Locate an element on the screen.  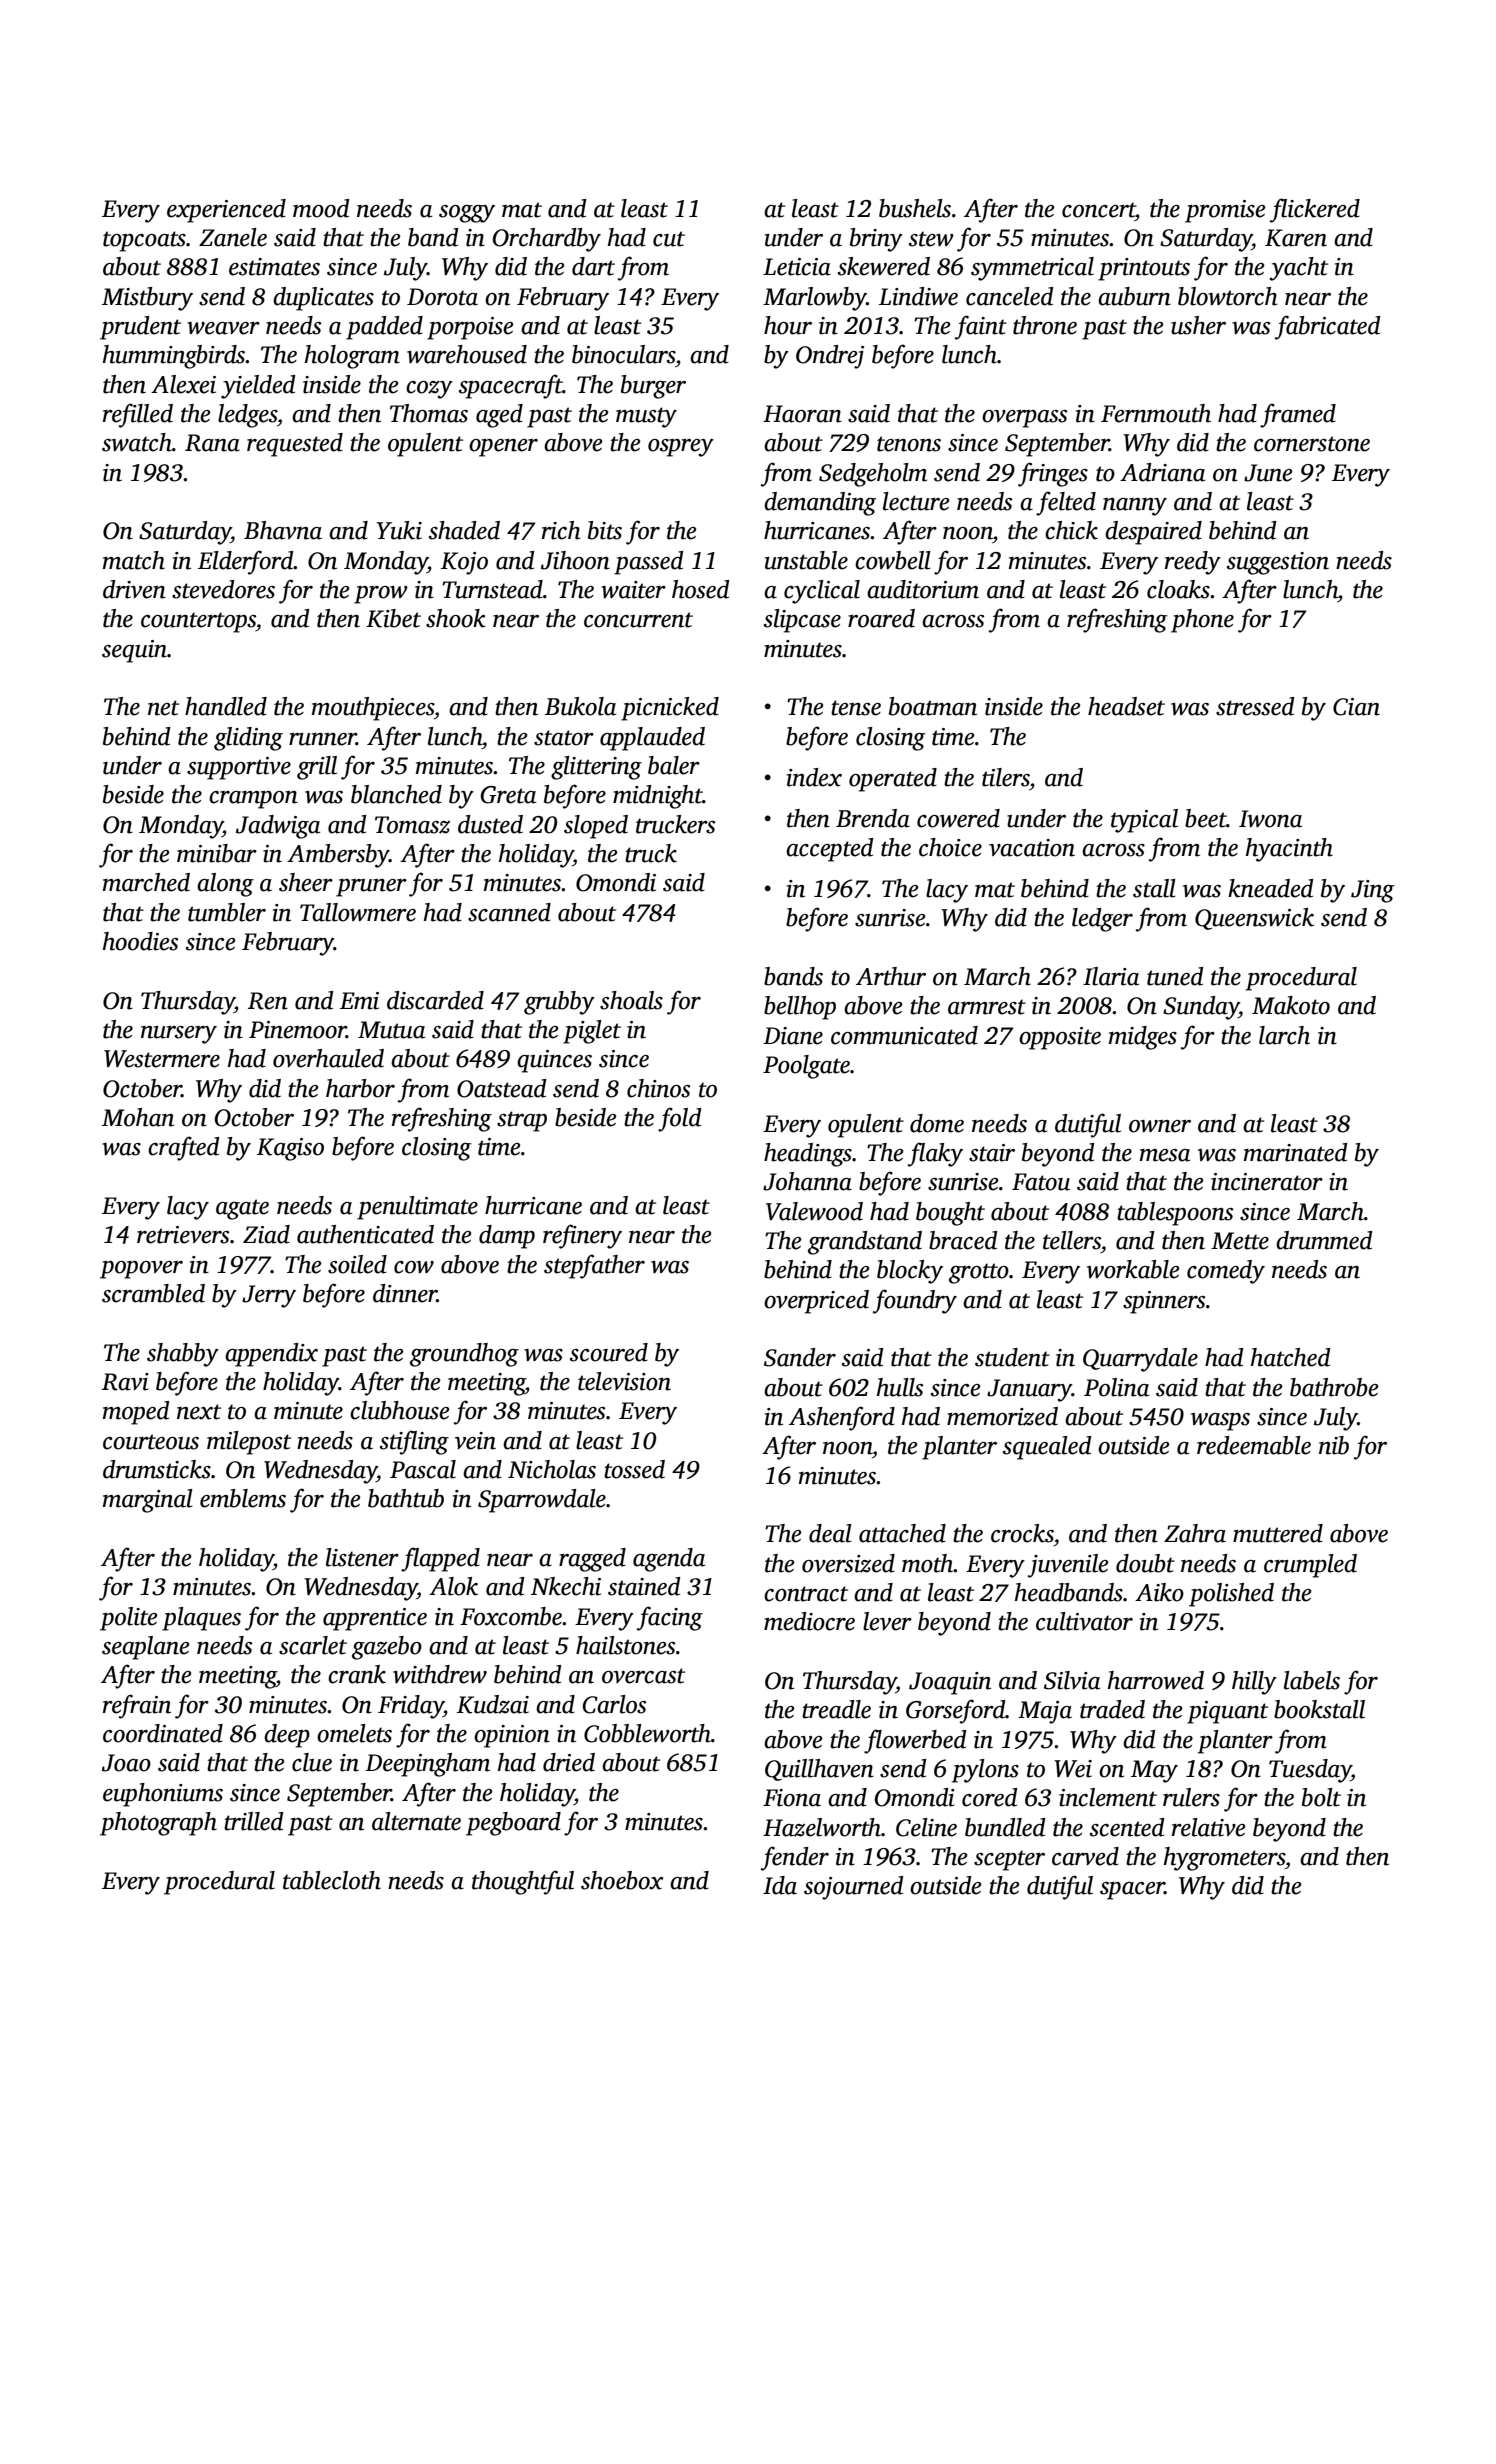
match is located at coordinates (134, 560).
